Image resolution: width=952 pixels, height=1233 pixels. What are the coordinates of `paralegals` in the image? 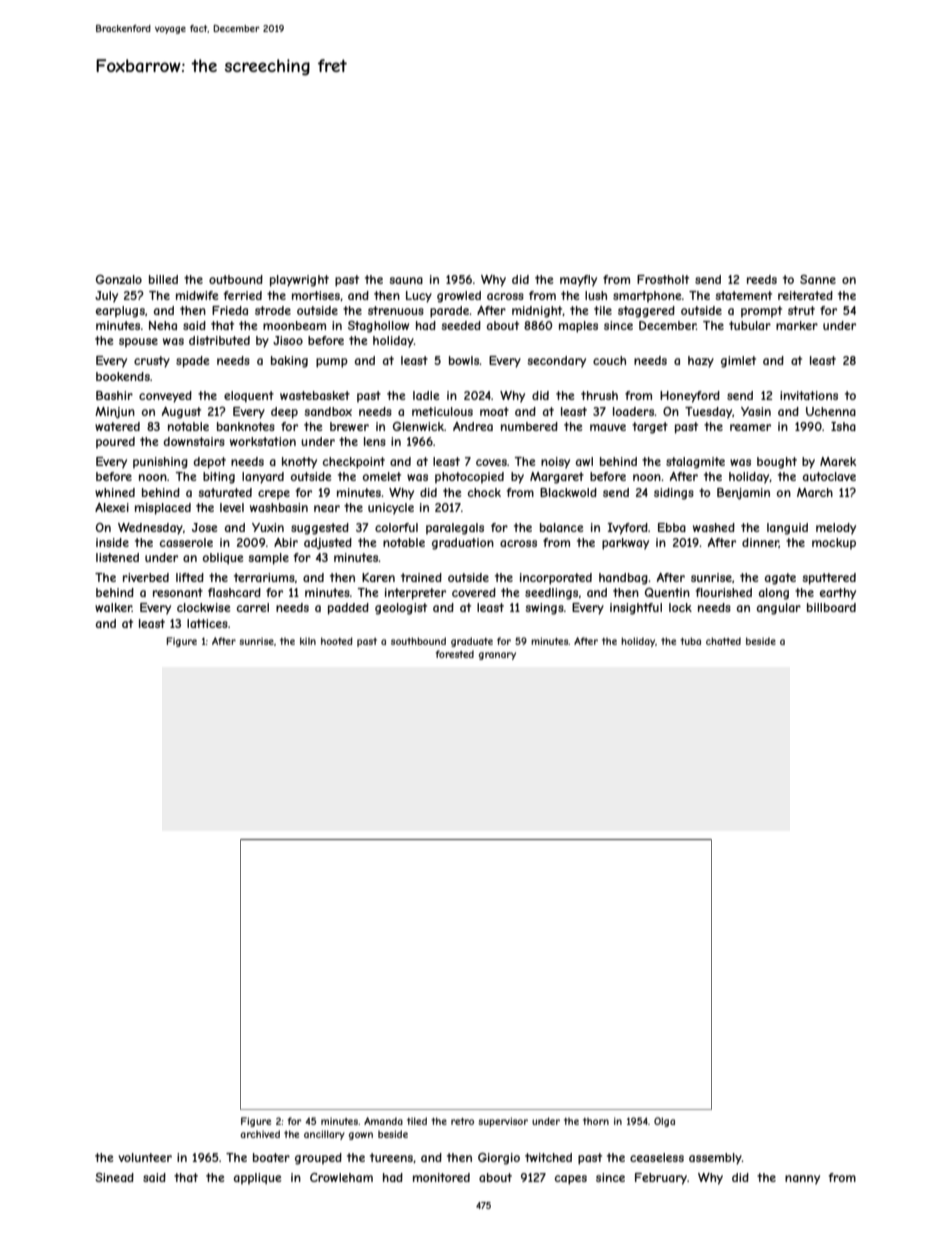 It's located at (455, 529).
